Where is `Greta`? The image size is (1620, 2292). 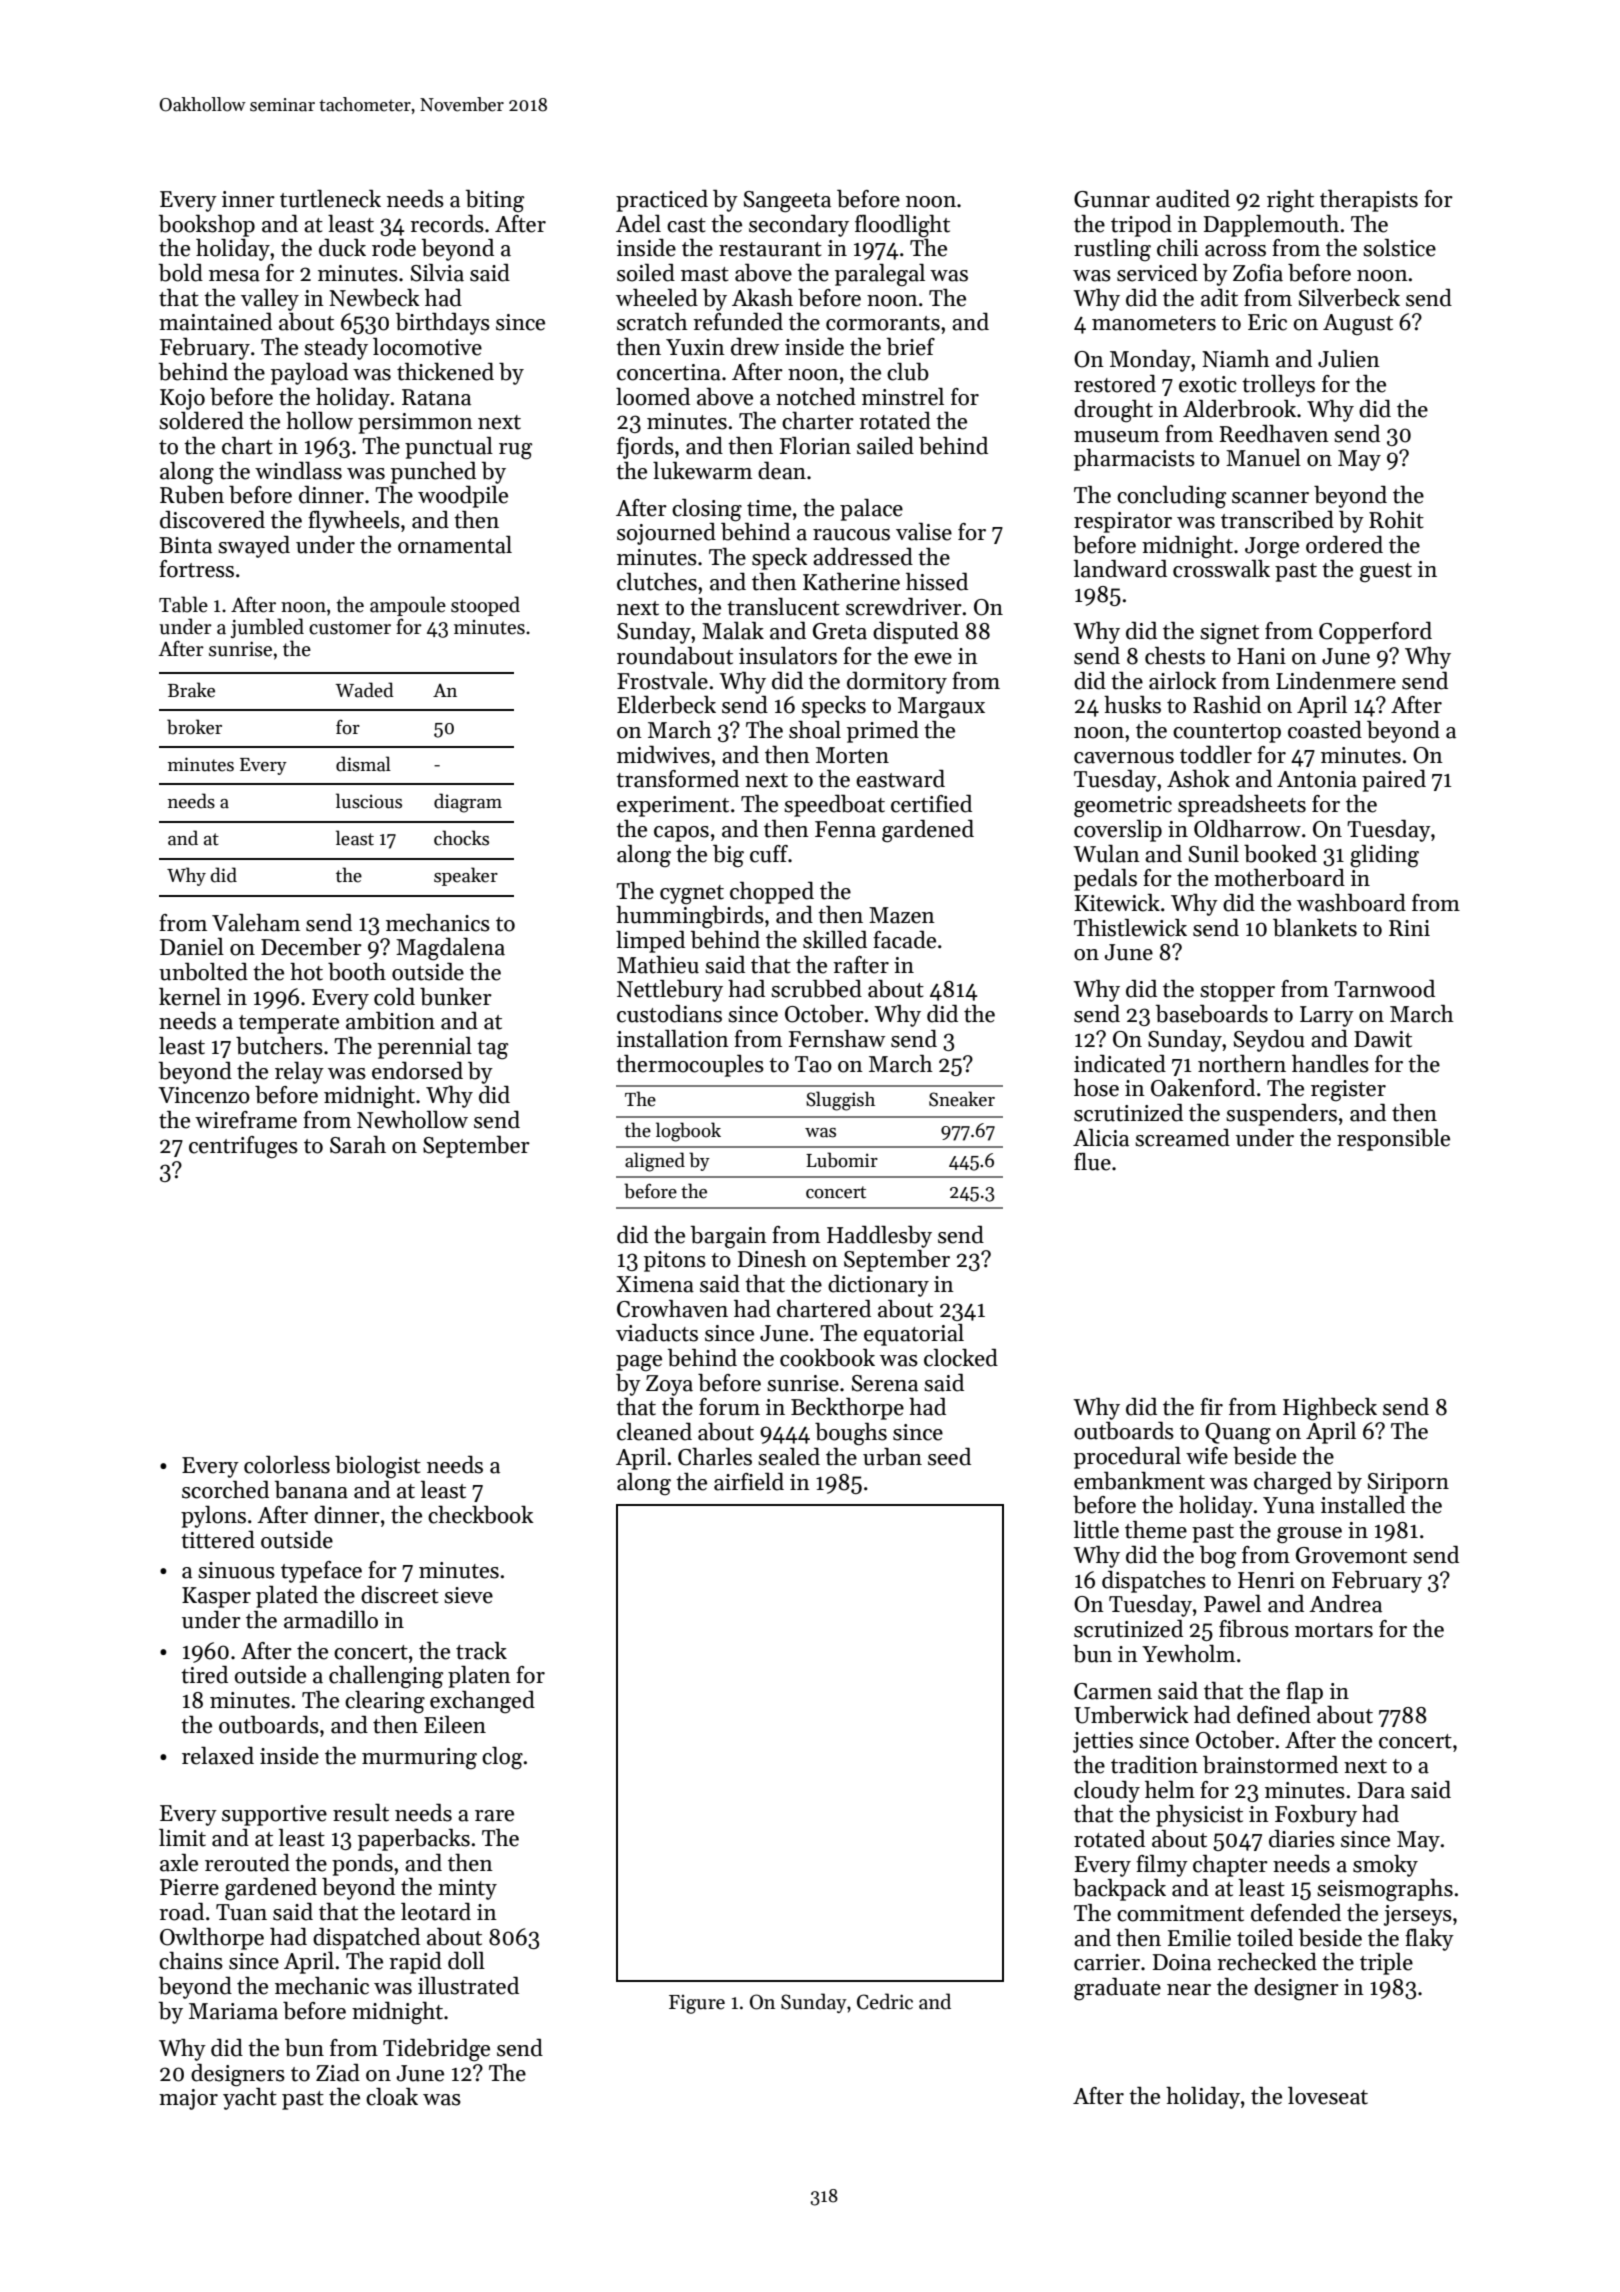
Greta is located at coordinates (840, 631).
